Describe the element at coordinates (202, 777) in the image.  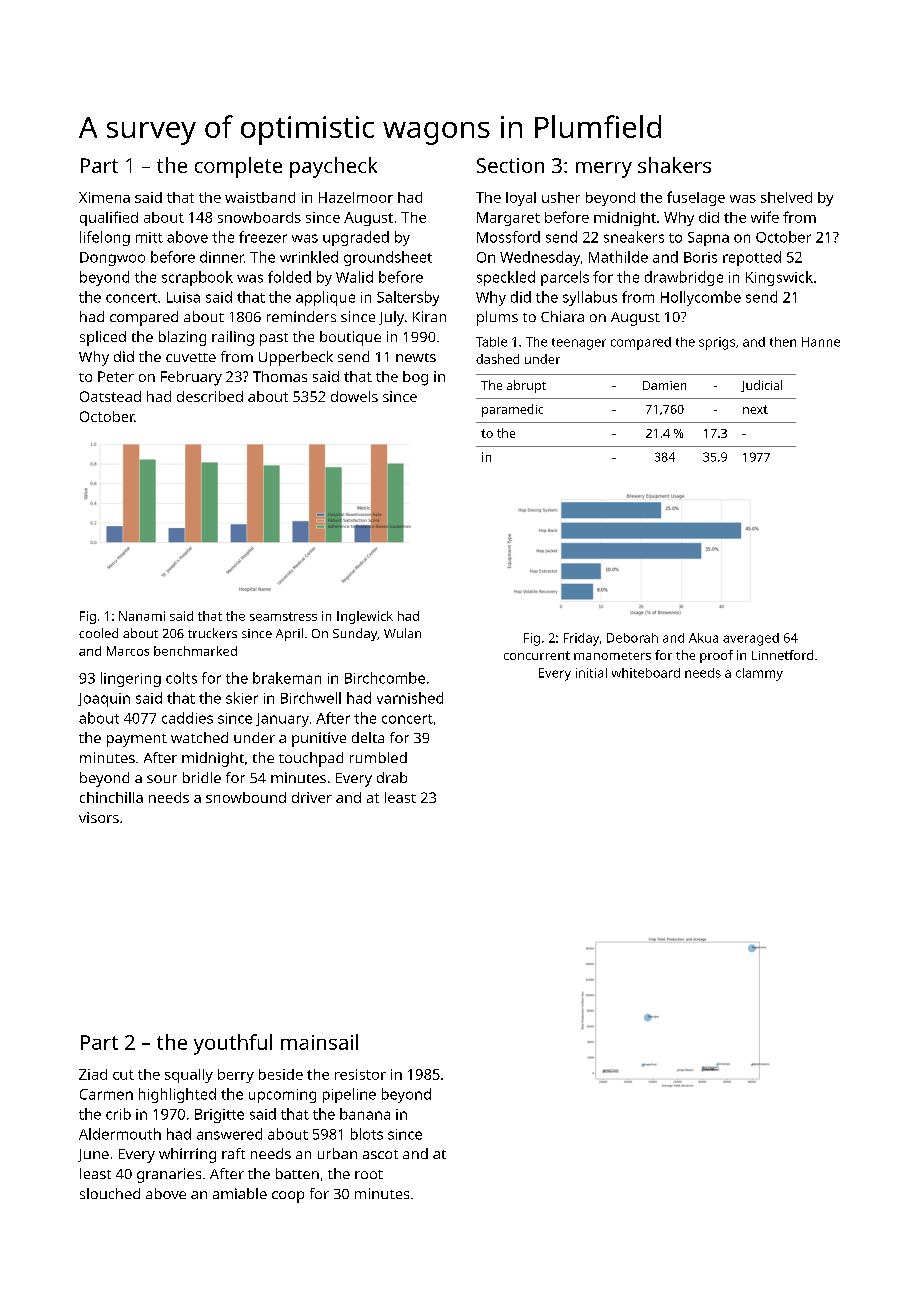
I see `bridle` at that location.
